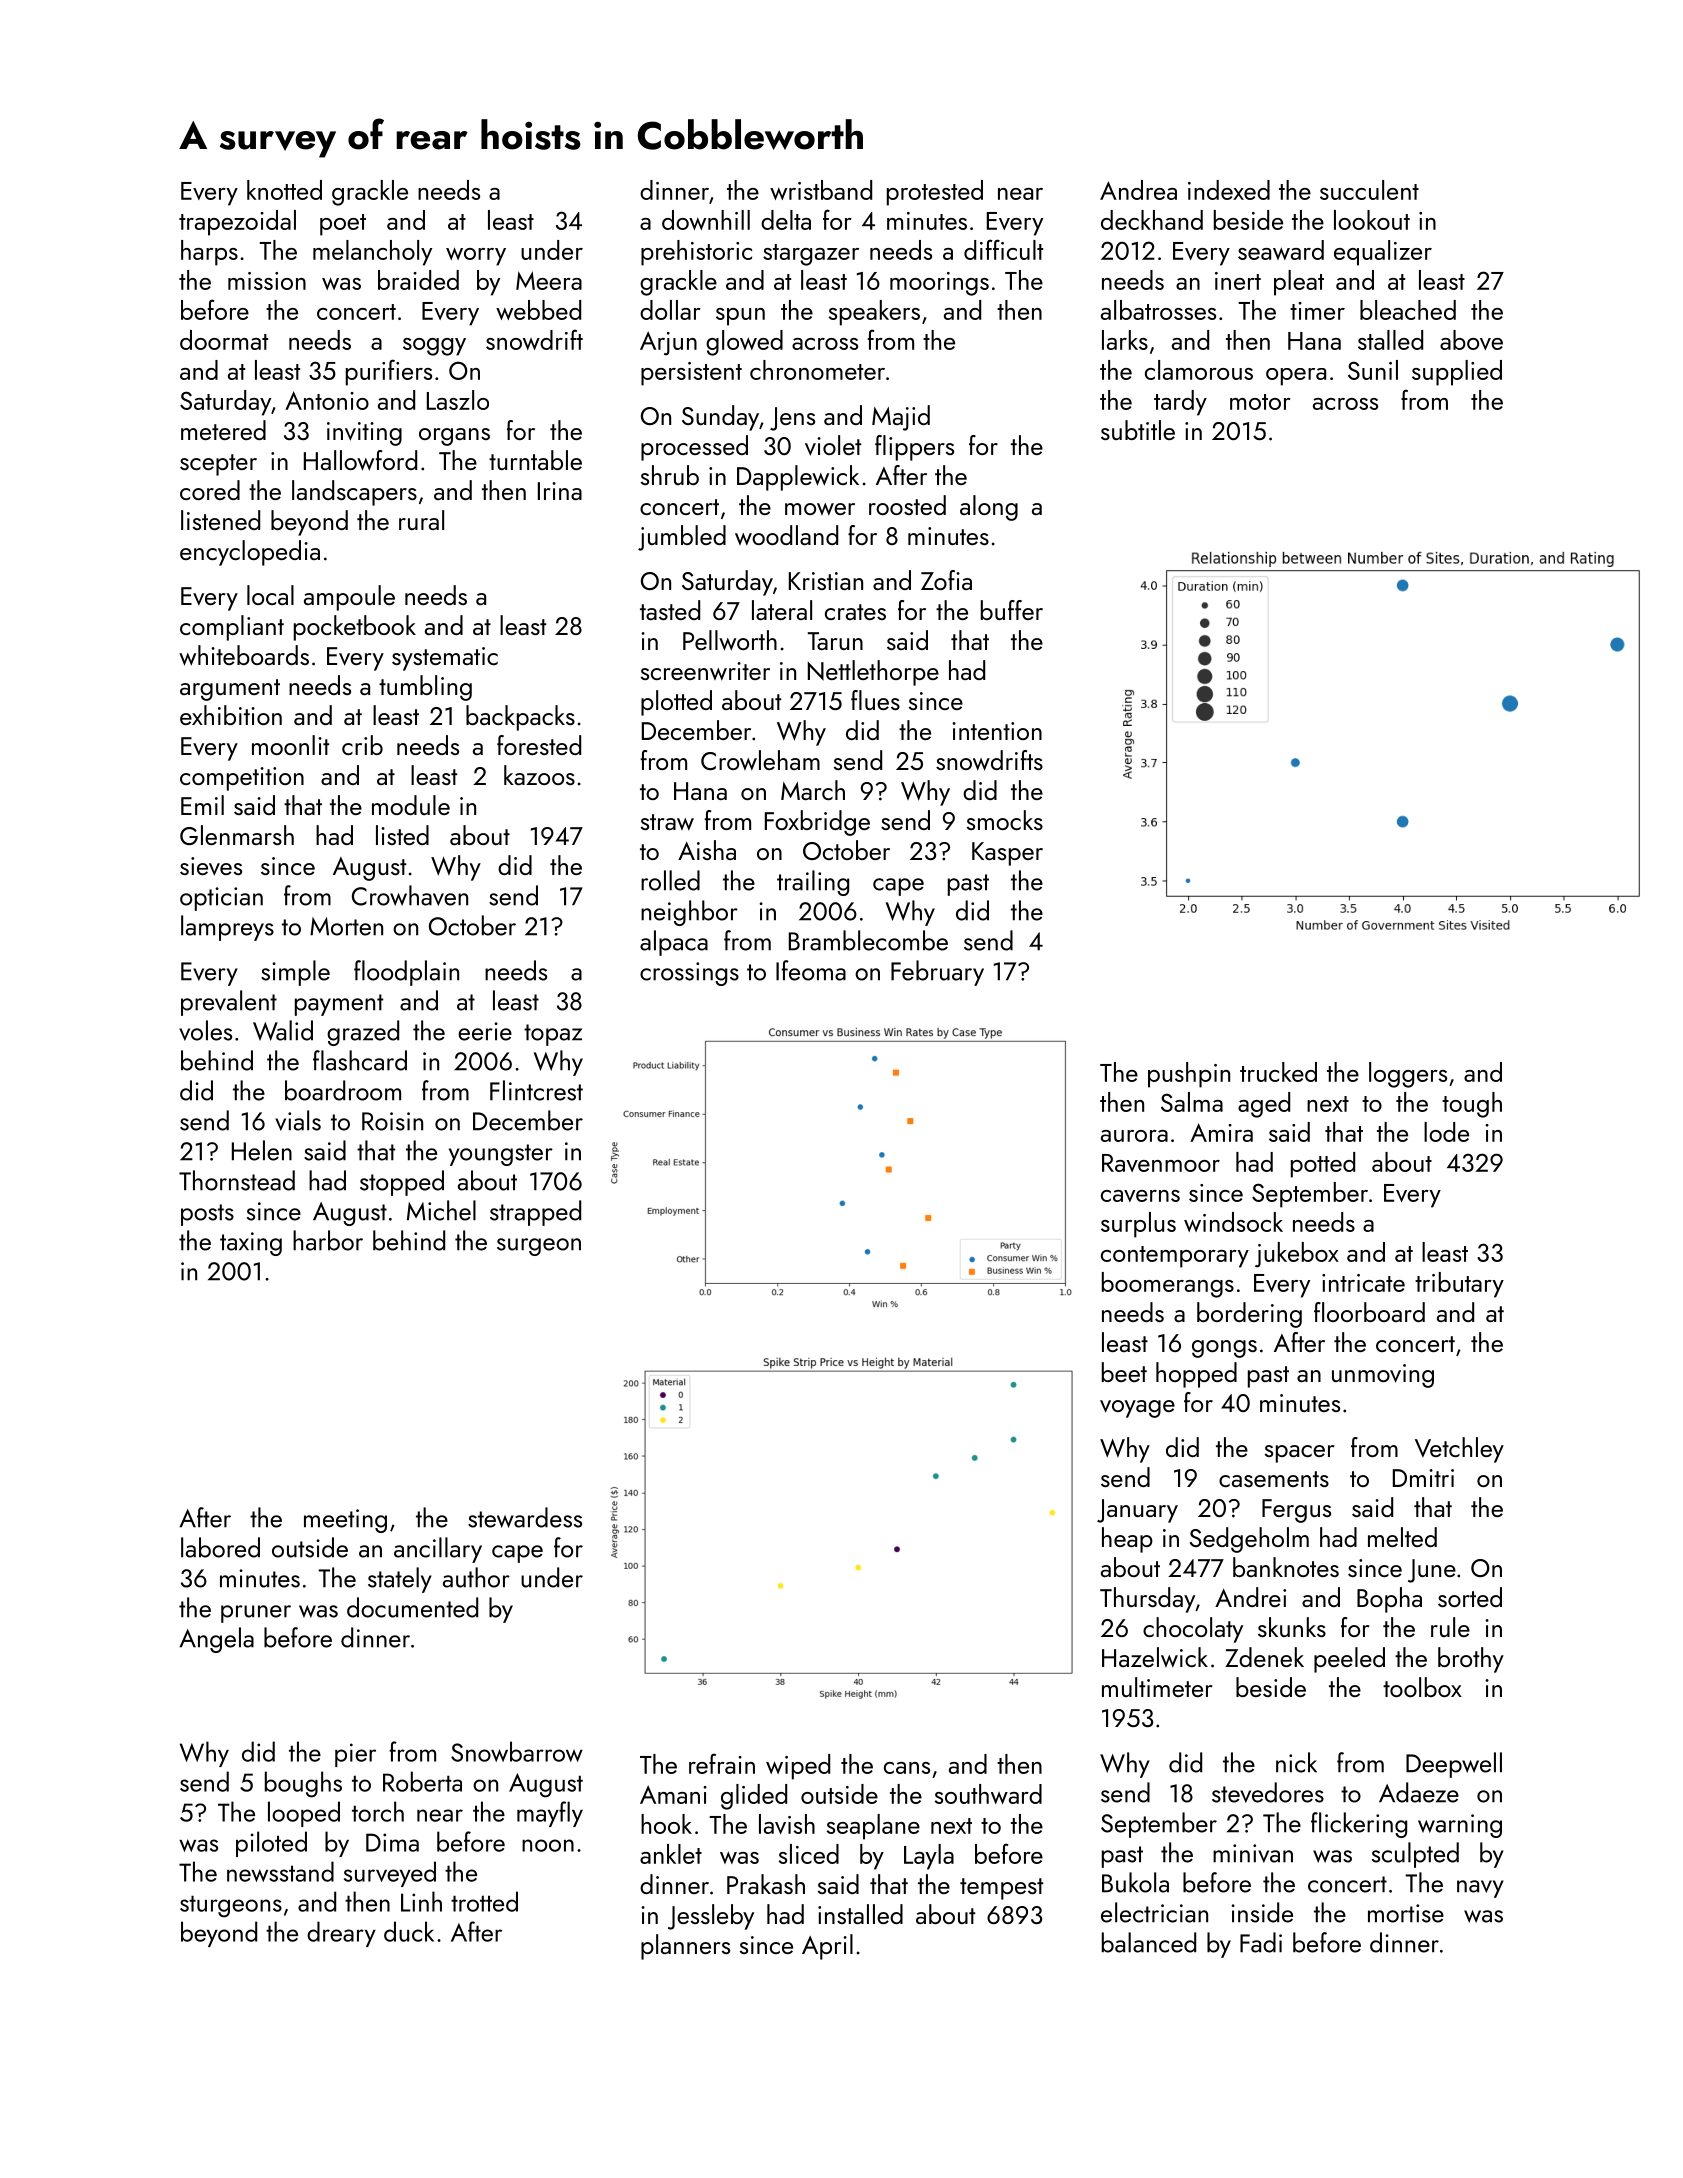  Describe the element at coordinates (346, 926) in the screenshot. I see `Morten` at that location.
